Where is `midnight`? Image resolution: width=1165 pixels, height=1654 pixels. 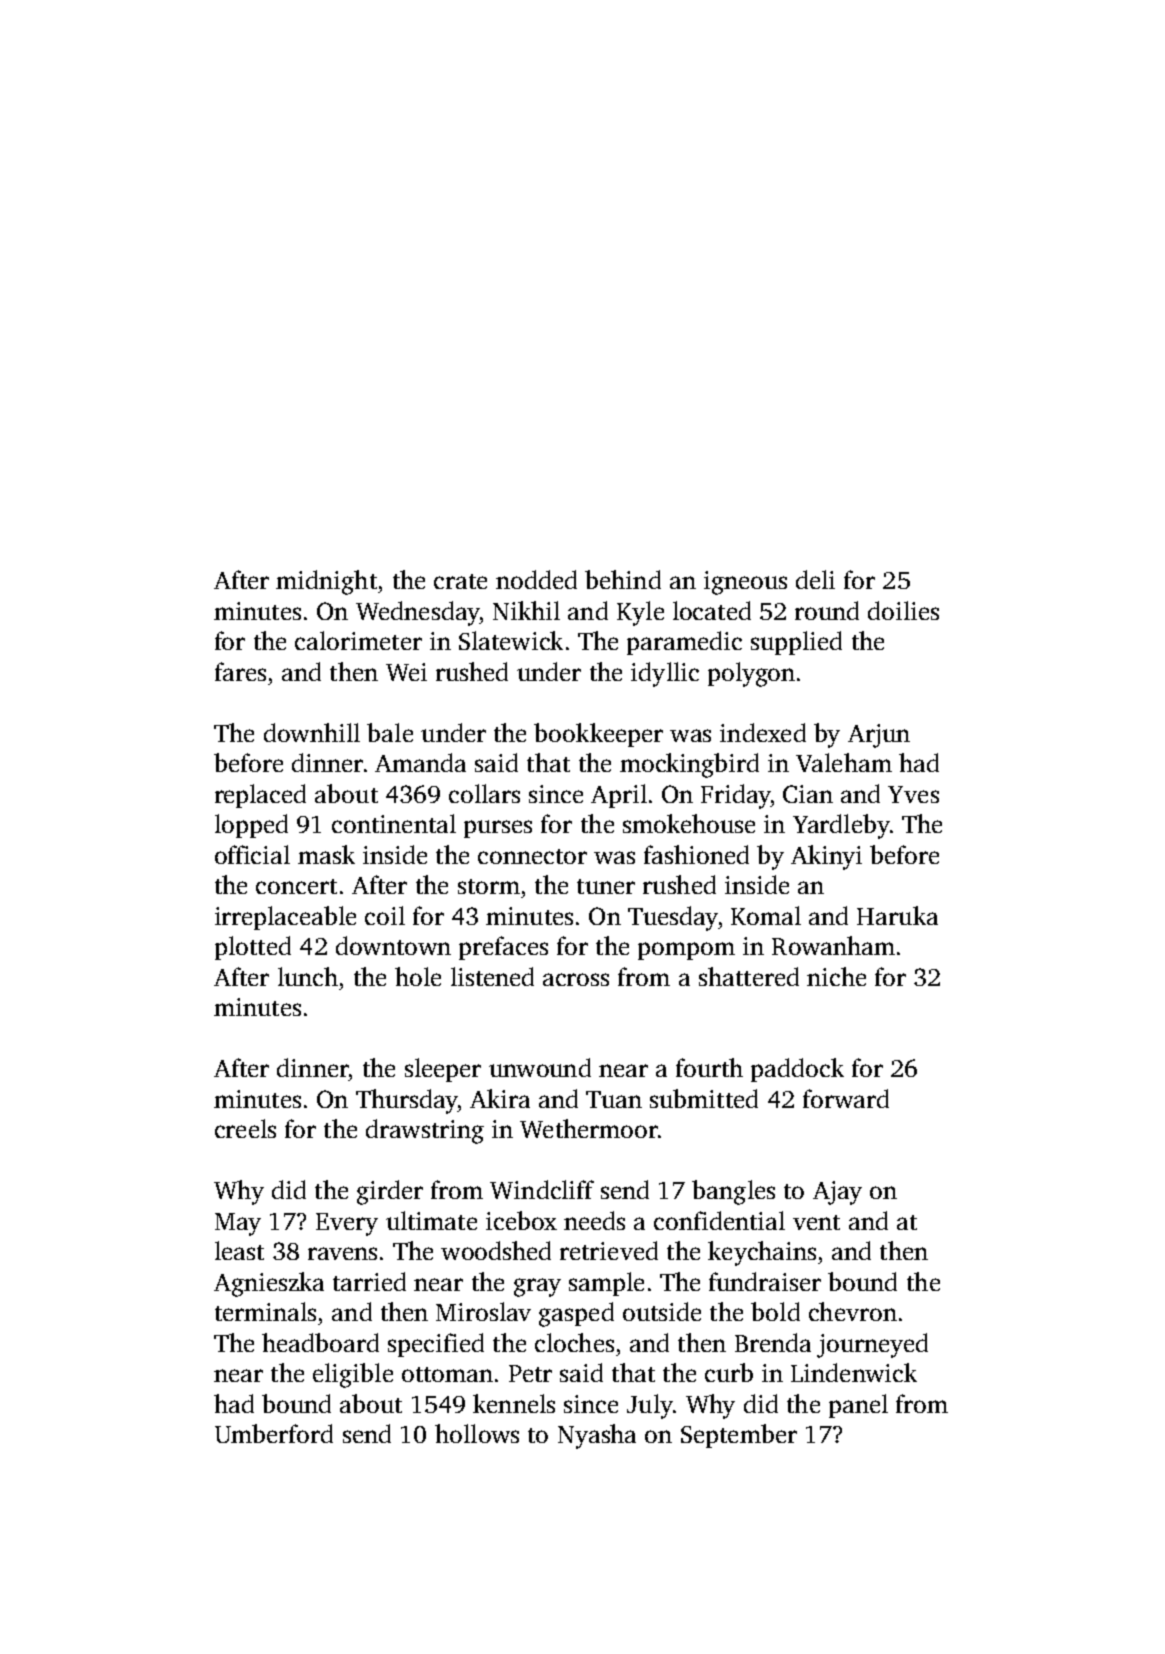
midnight is located at coordinates (326, 582).
